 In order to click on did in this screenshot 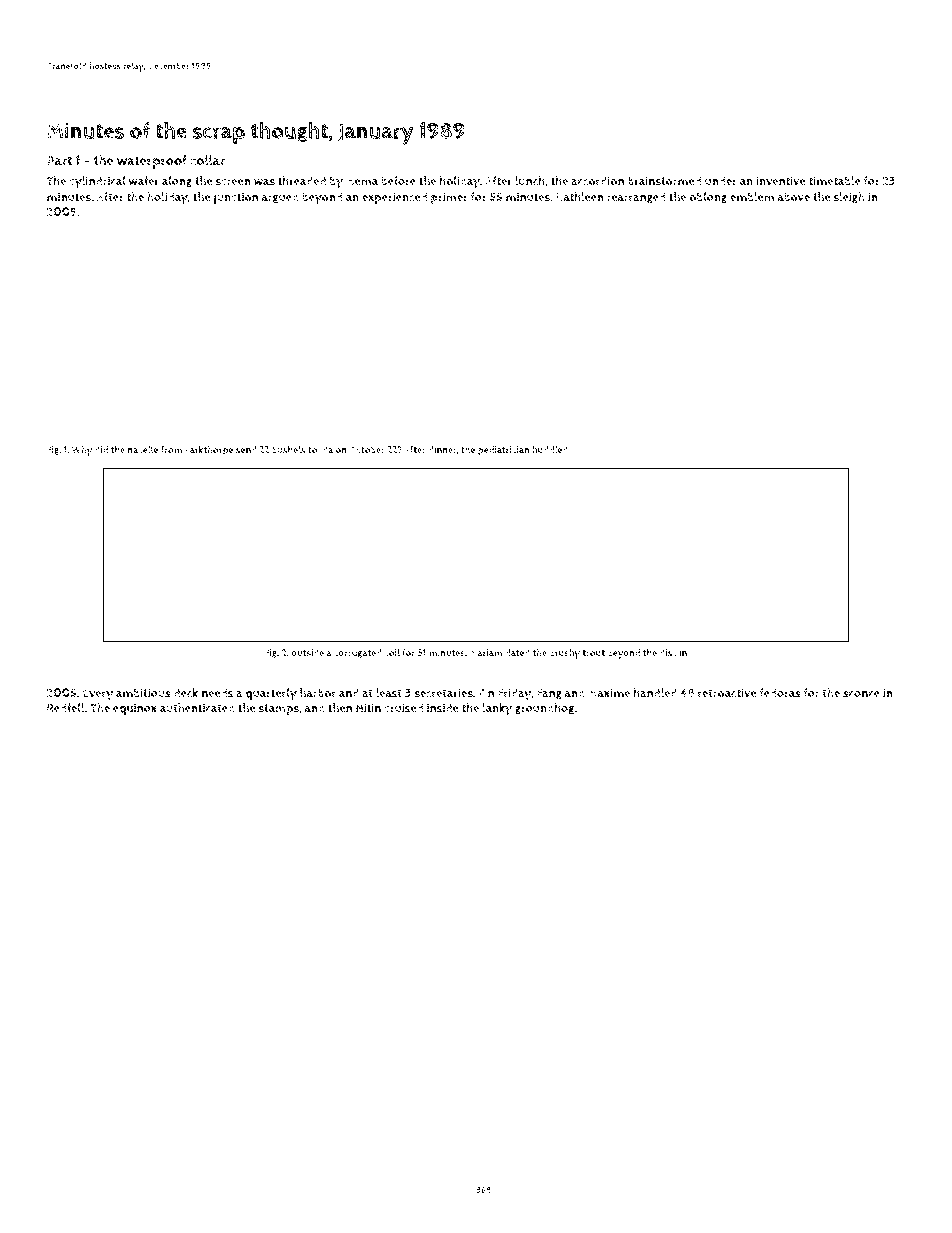, I will do `click(101, 449)`.
